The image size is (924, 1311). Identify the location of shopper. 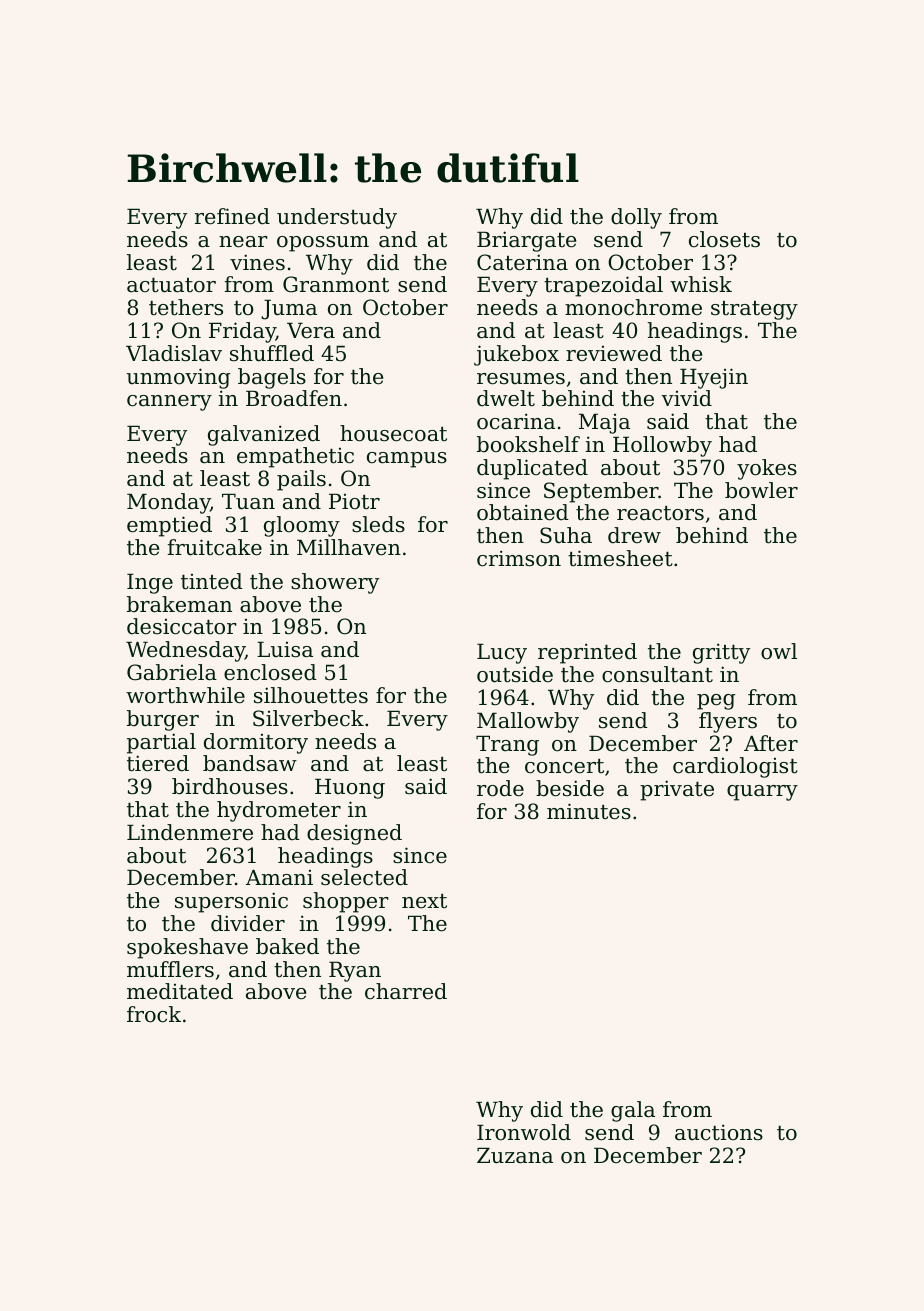
(346, 902).
